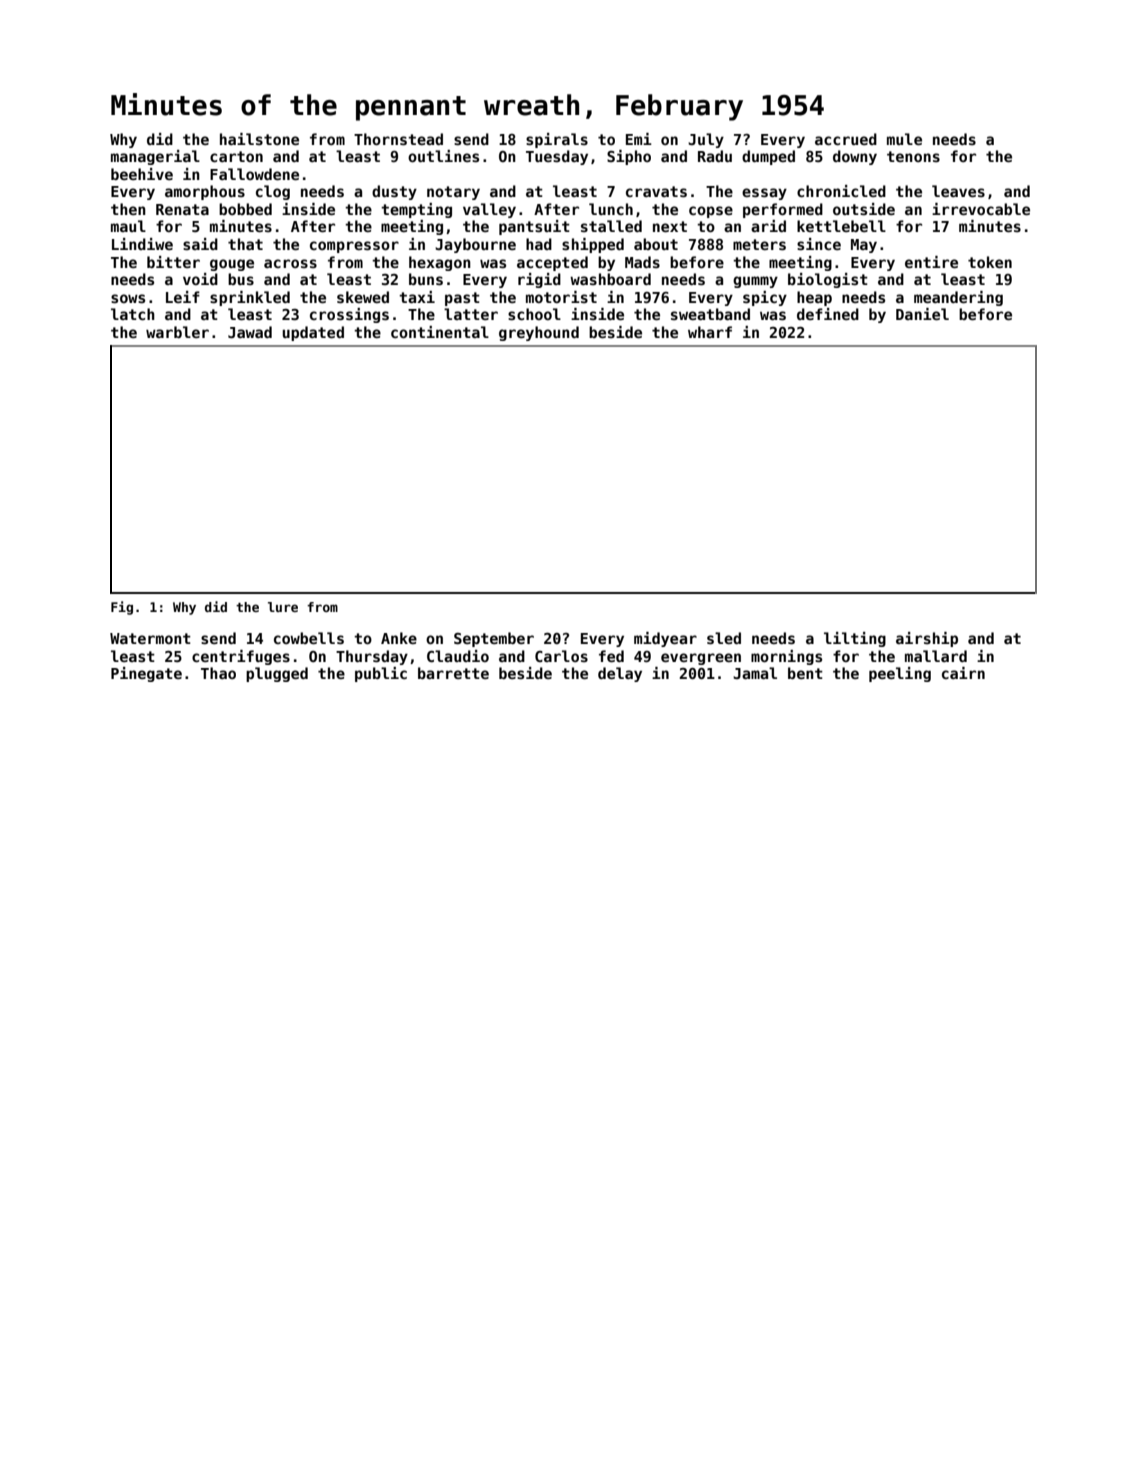  Describe the element at coordinates (665, 639) in the screenshot. I see `midyear` at that location.
